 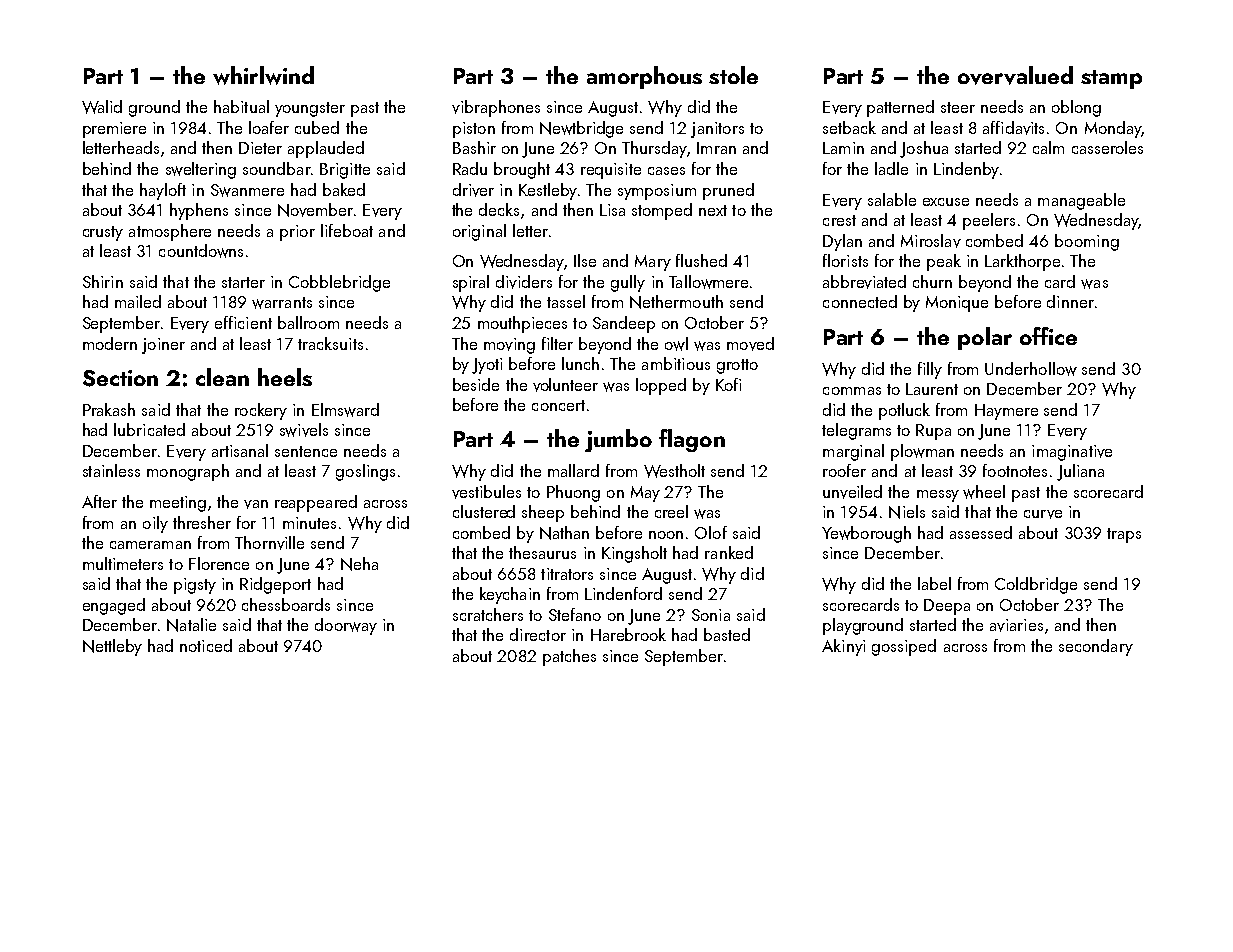 What do you see at coordinates (1006, 412) in the page?
I see `Haymere` at bounding box center [1006, 412].
